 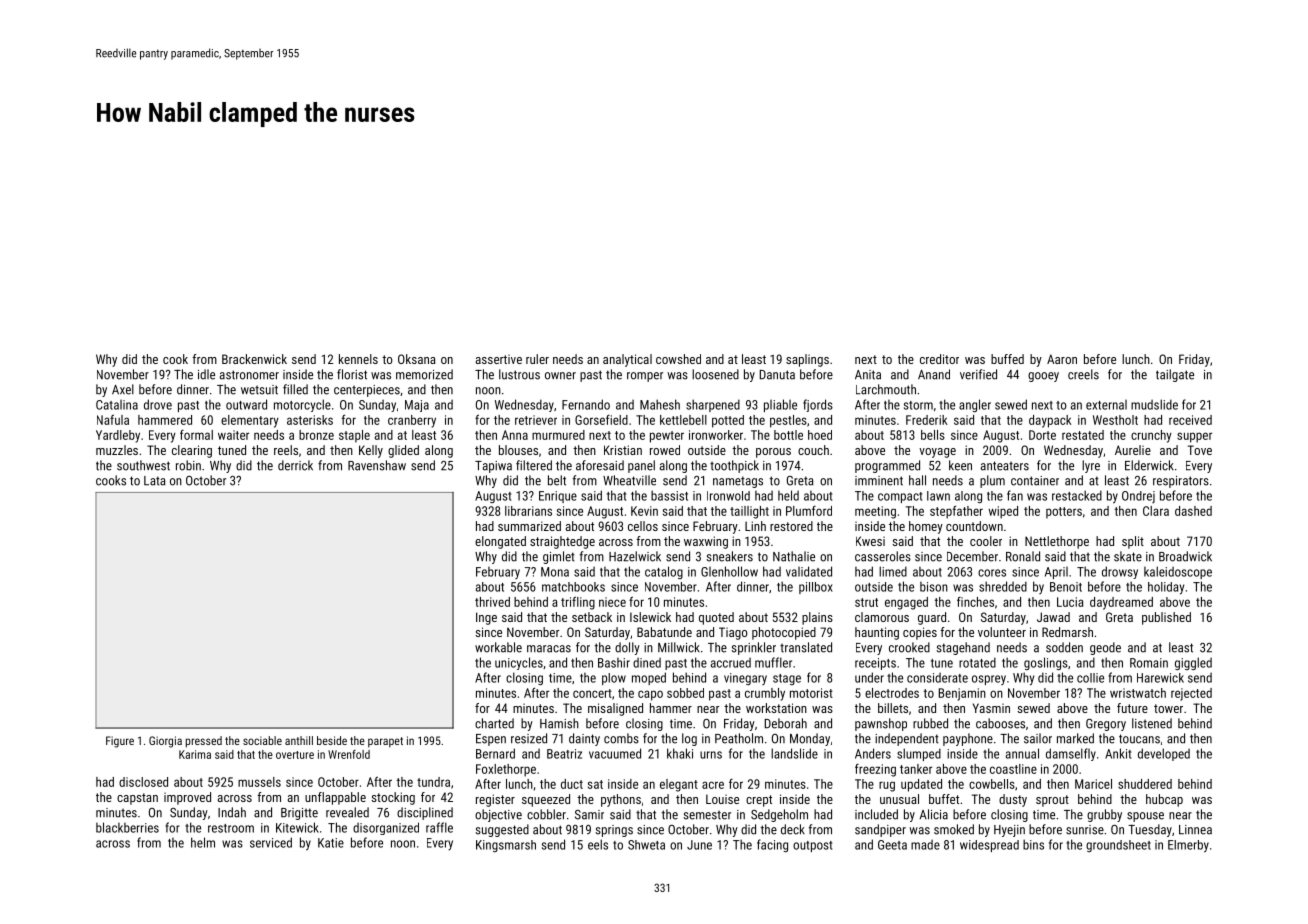 I want to click on pressed, so click(x=204, y=742).
